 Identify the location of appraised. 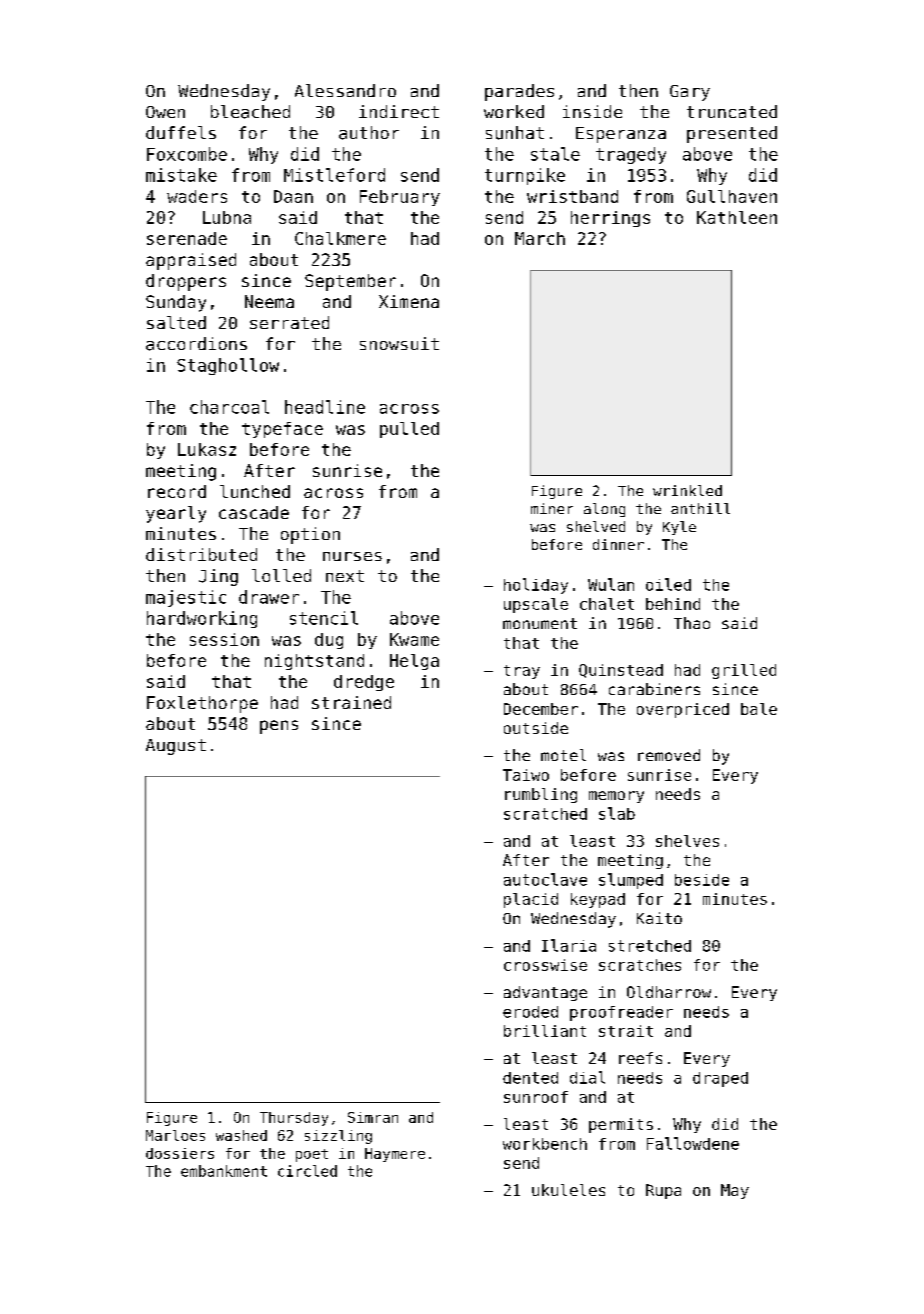
(191, 261).
